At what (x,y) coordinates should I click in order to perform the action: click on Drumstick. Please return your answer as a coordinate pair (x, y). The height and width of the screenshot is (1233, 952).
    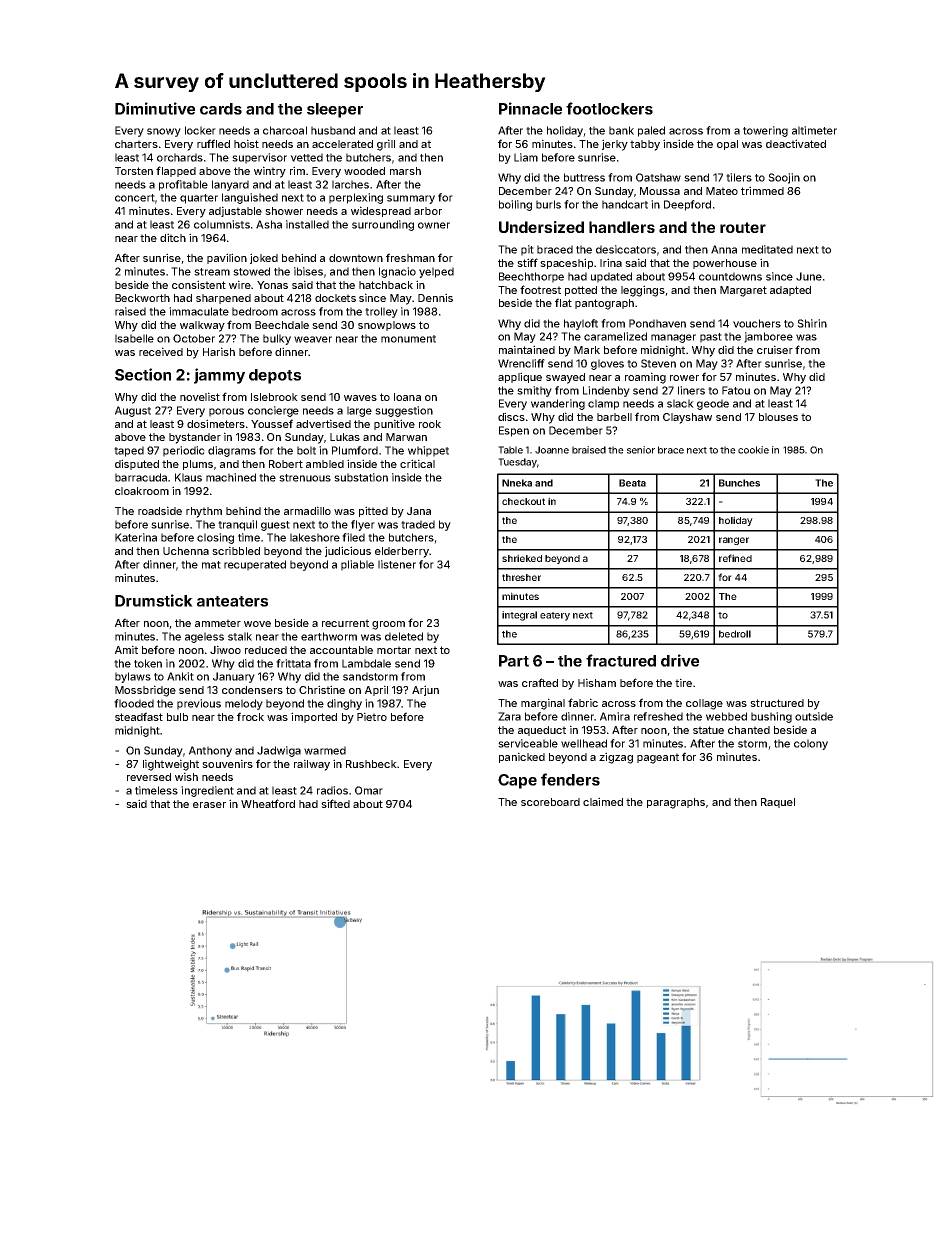
    Looking at the image, I should click on (154, 600).
